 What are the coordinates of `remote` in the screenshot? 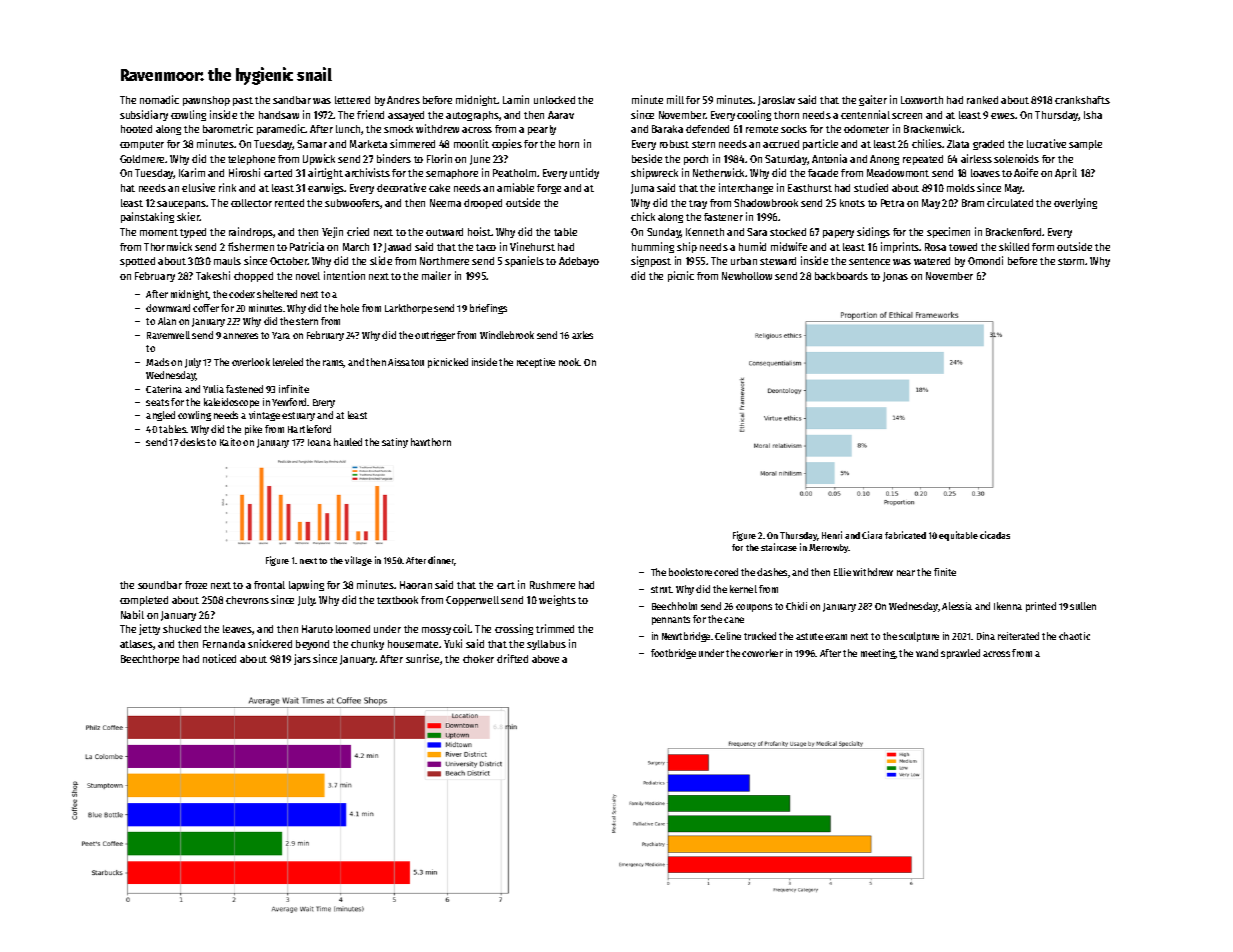 It's located at (762, 129).
